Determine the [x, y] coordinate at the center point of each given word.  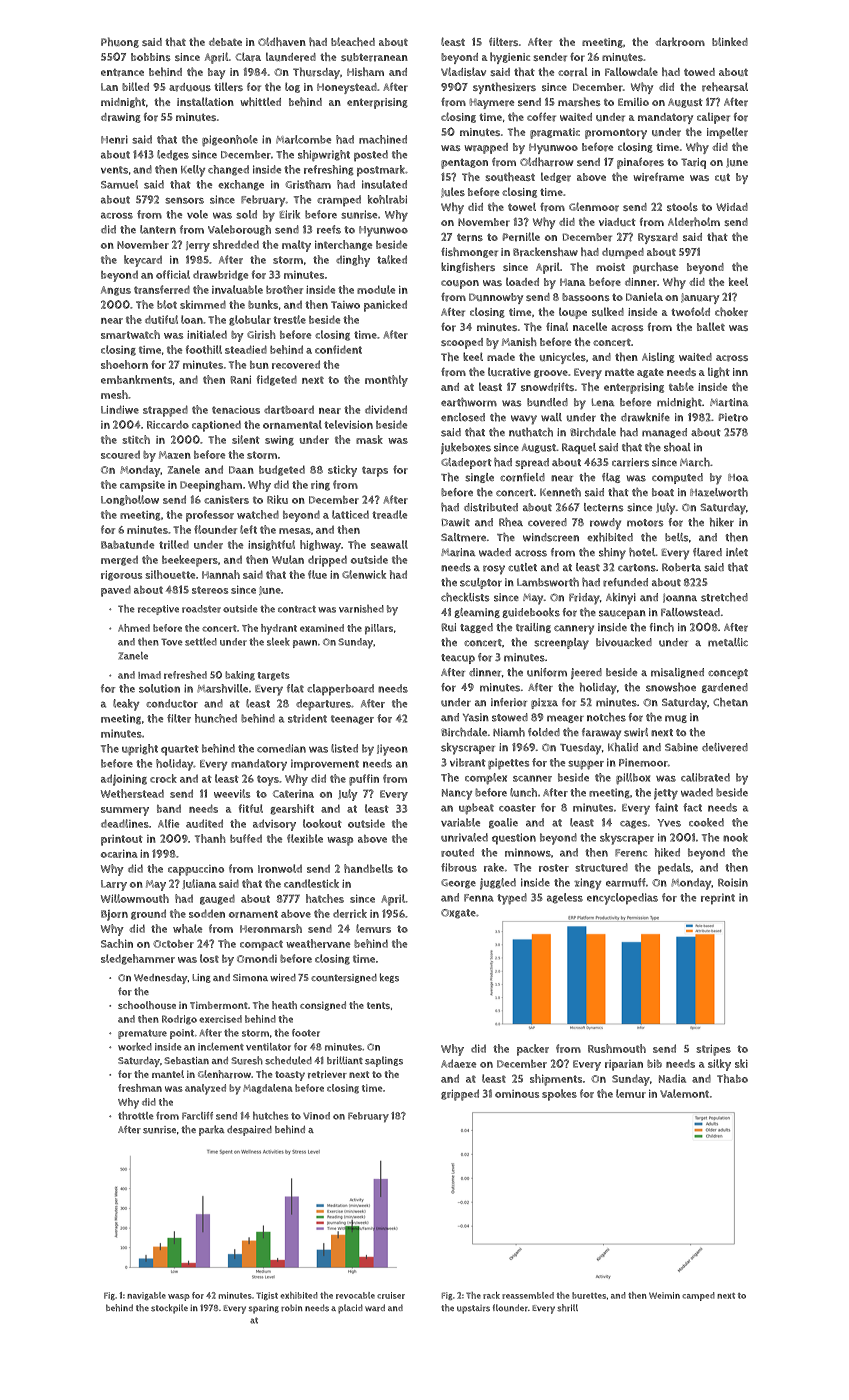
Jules [453, 192]
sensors [184, 200]
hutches [271, 1115]
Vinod [316, 1116]
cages [633, 824]
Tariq [693, 163]
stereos [210, 590]
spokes [559, 1095]
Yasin [476, 717]
